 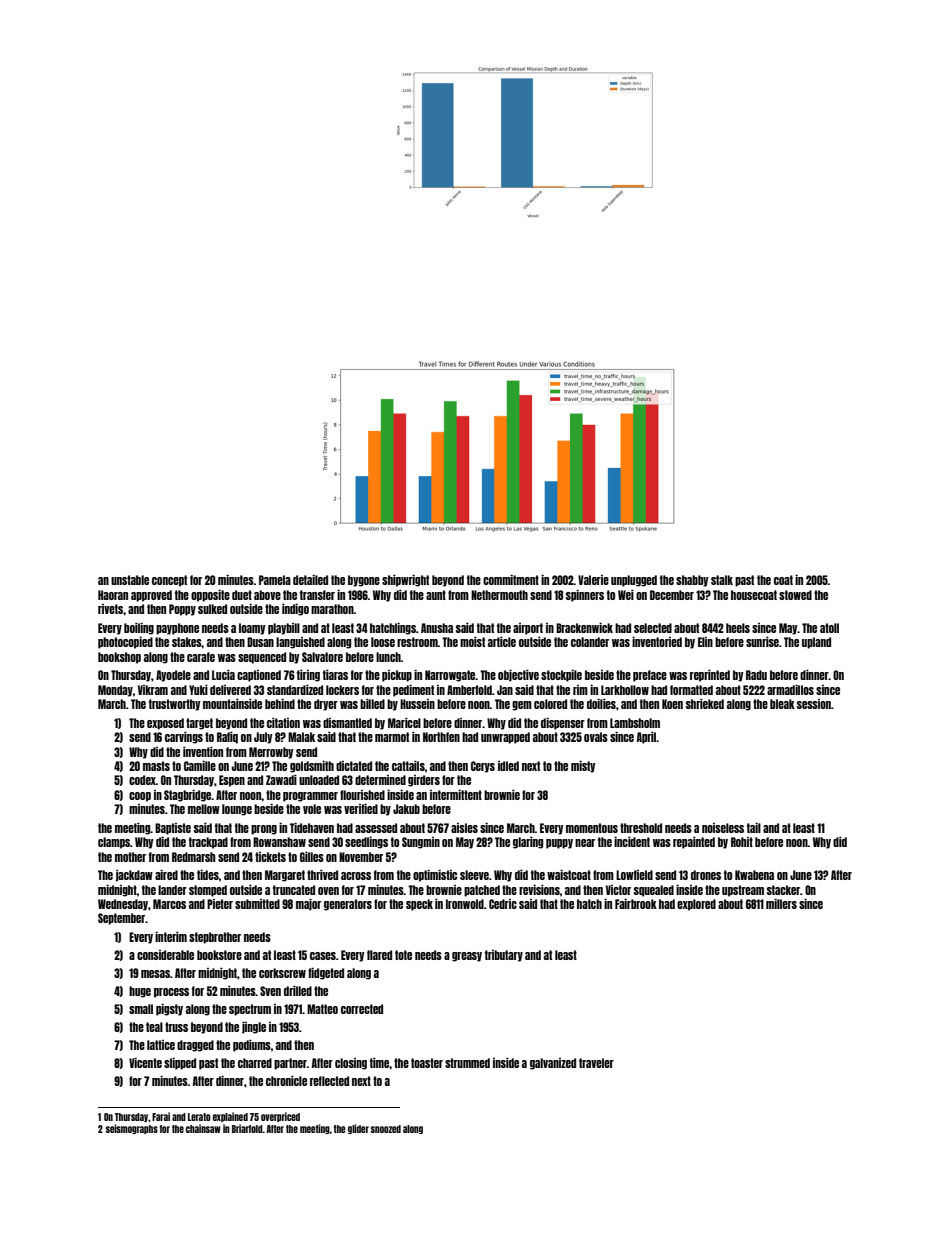 What do you see at coordinates (814, 704) in the screenshot?
I see `session` at bounding box center [814, 704].
